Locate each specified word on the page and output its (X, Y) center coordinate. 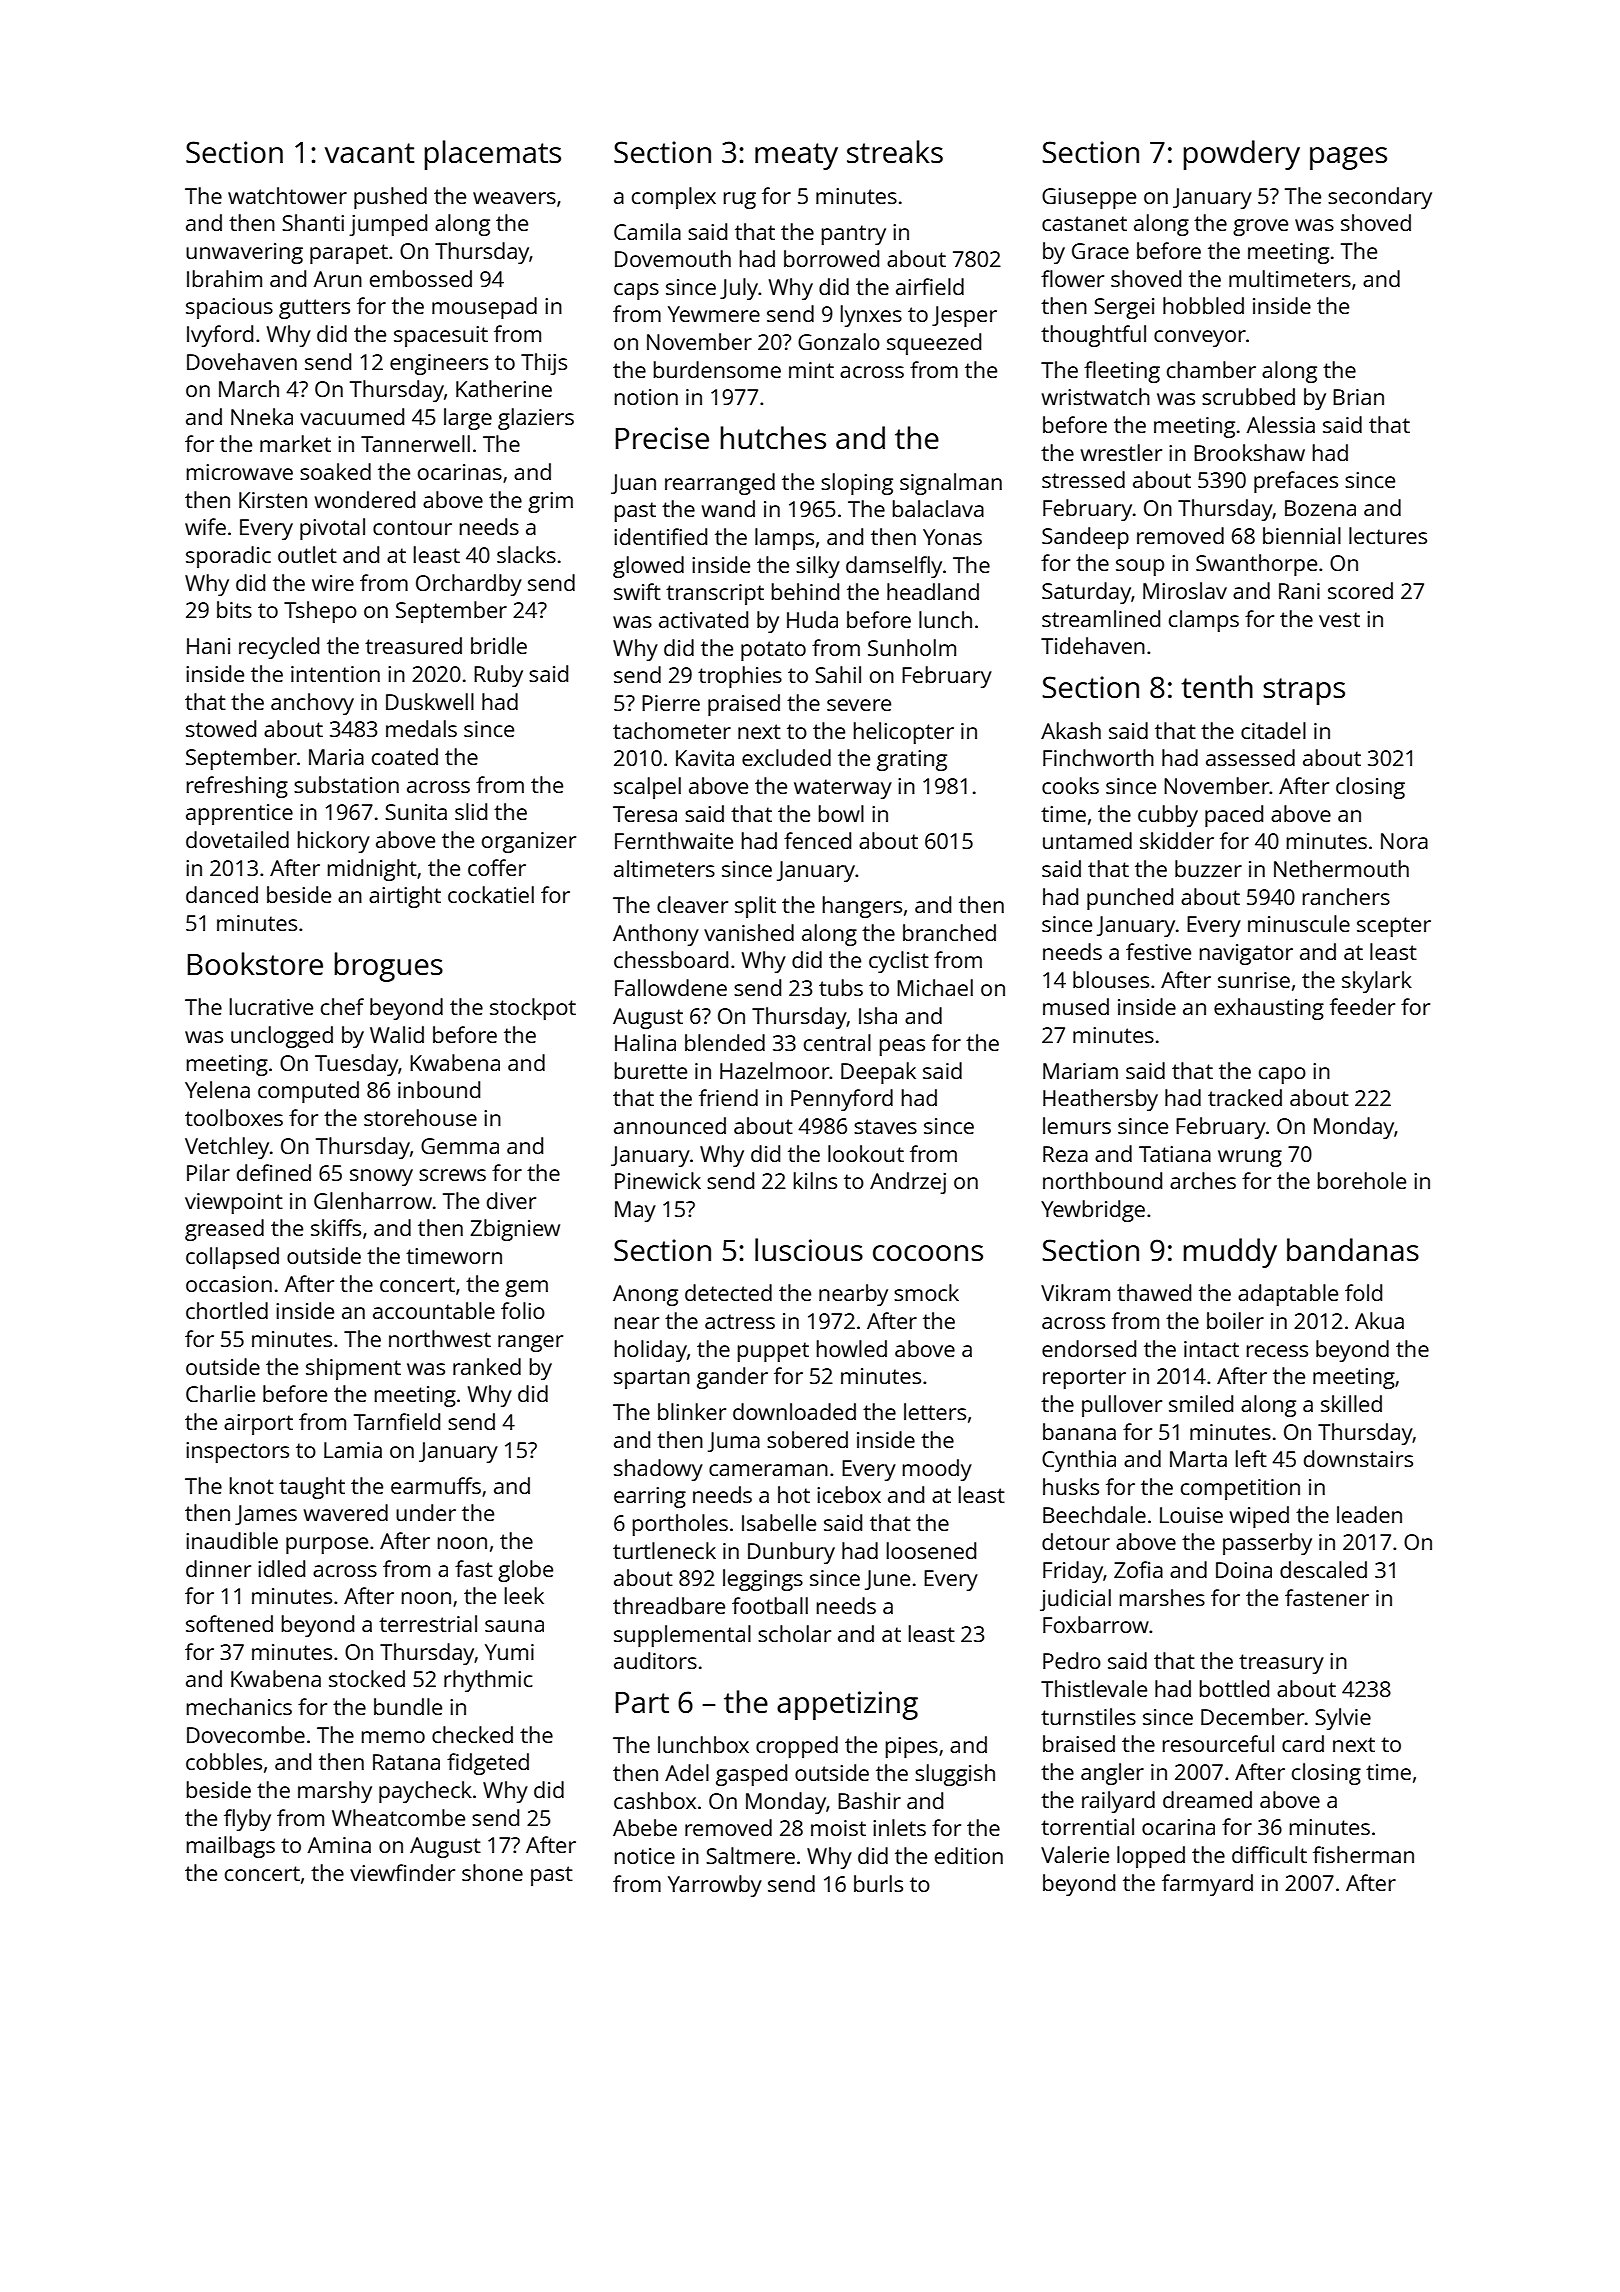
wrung (1250, 1158)
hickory (334, 842)
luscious (809, 1250)
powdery (1241, 155)
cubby (1168, 816)
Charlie (220, 1393)
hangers (862, 907)
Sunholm (912, 647)
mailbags (231, 1847)
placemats (492, 155)
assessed (1250, 757)
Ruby (498, 676)
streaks (895, 152)
